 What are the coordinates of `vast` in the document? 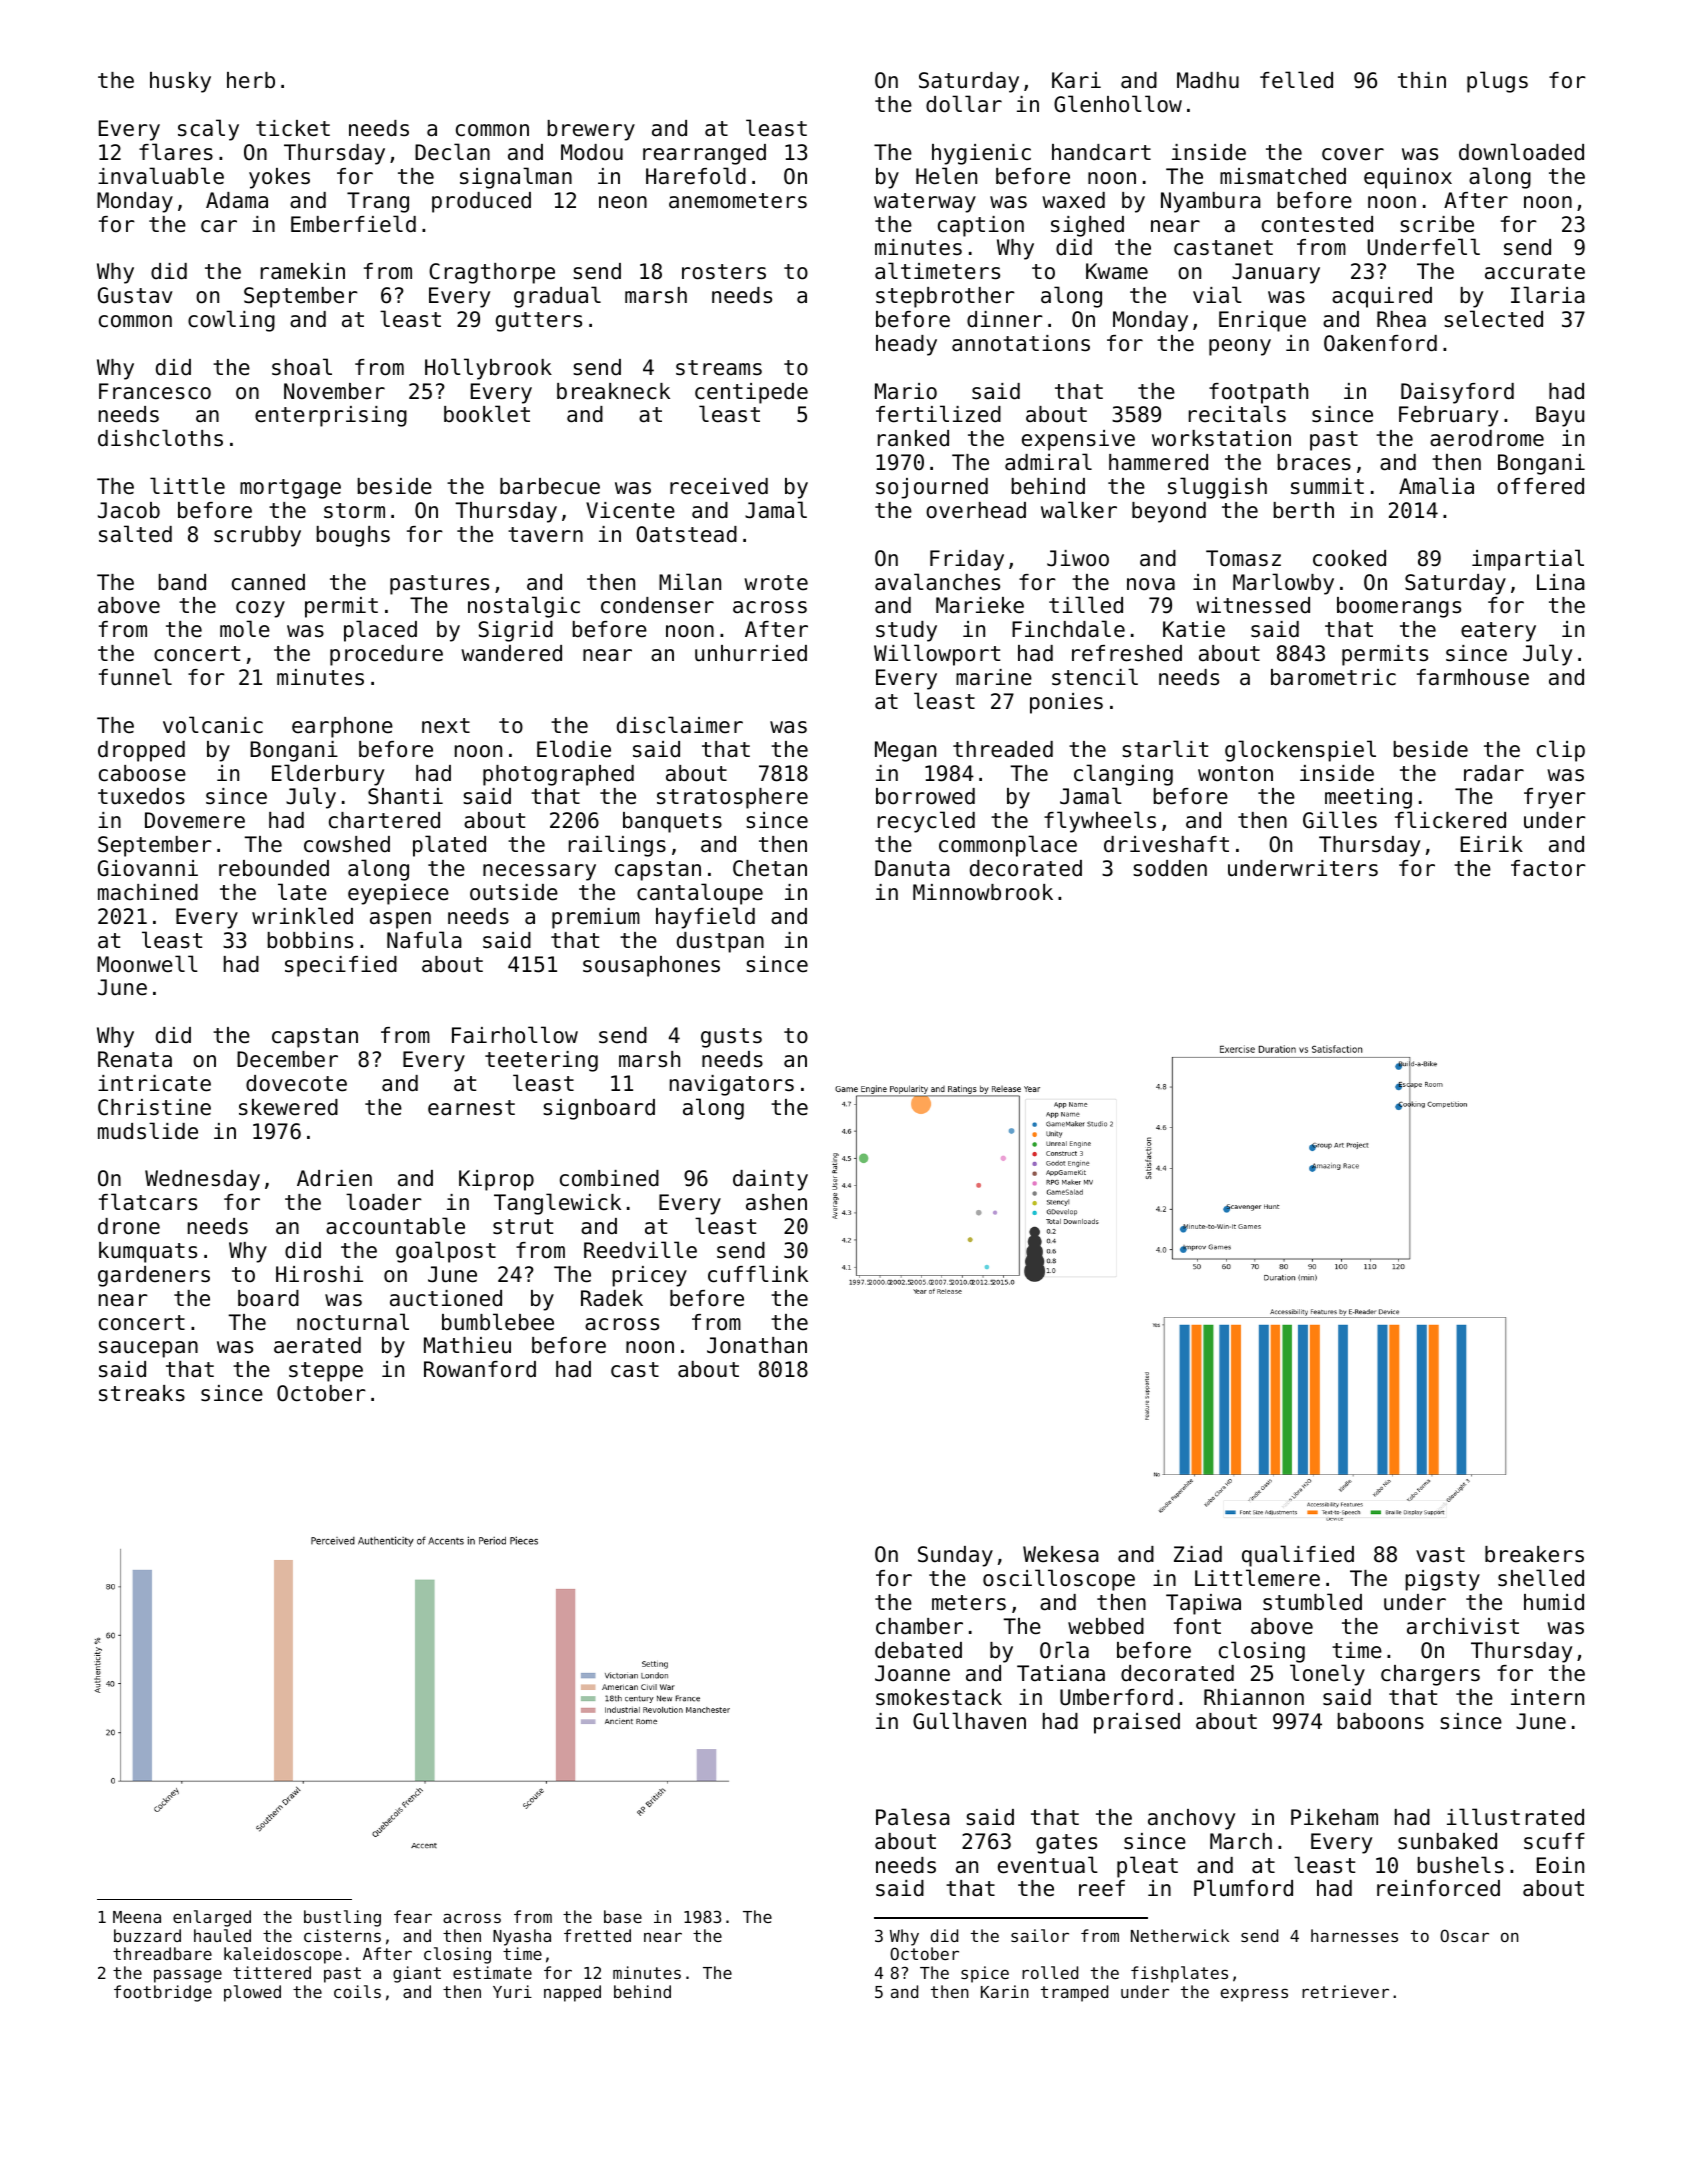 It's located at (1440, 1555).
